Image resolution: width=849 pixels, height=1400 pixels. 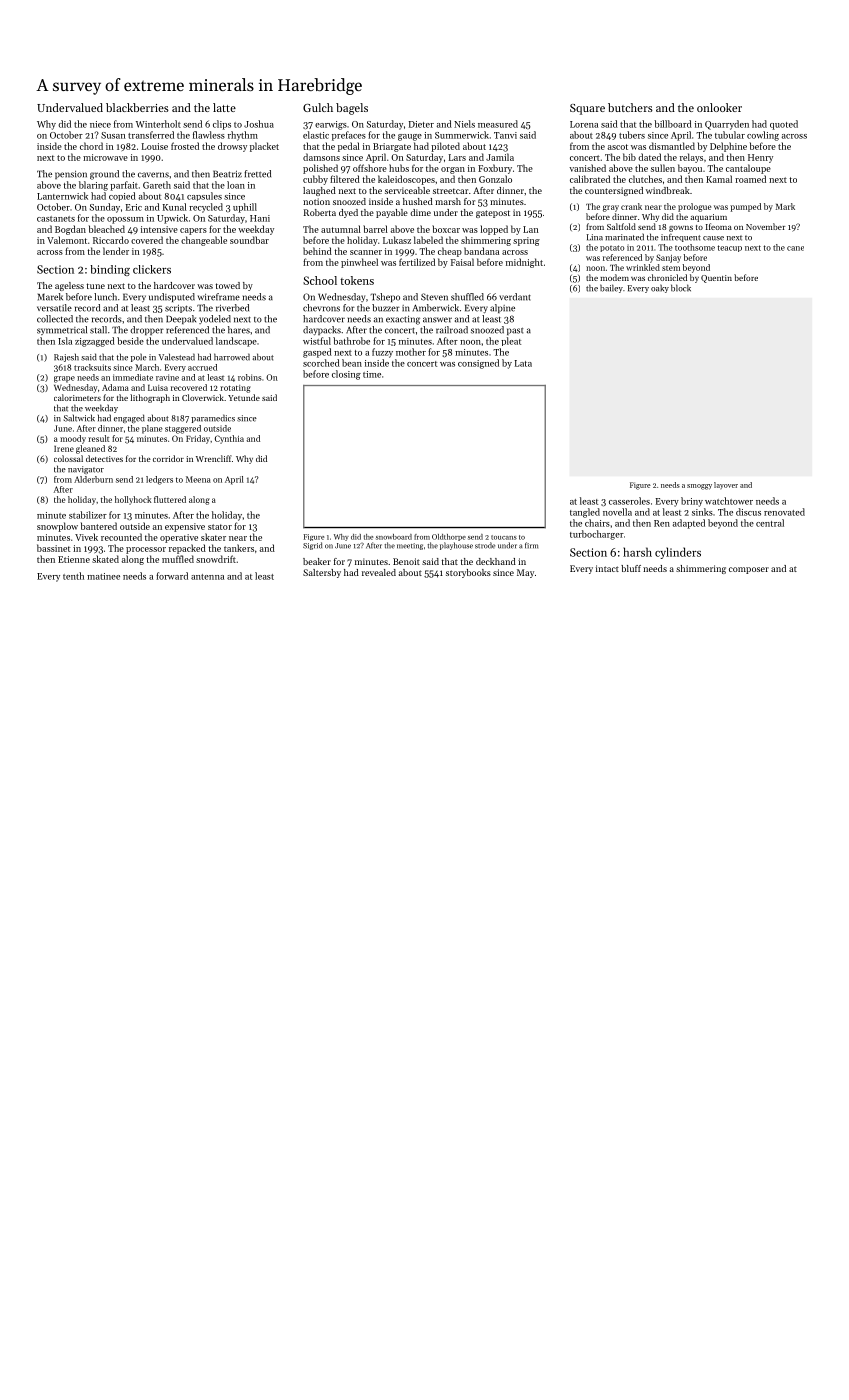 What do you see at coordinates (203, 397) in the image?
I see `Cloverwick` at bounding box center [203, 397].
